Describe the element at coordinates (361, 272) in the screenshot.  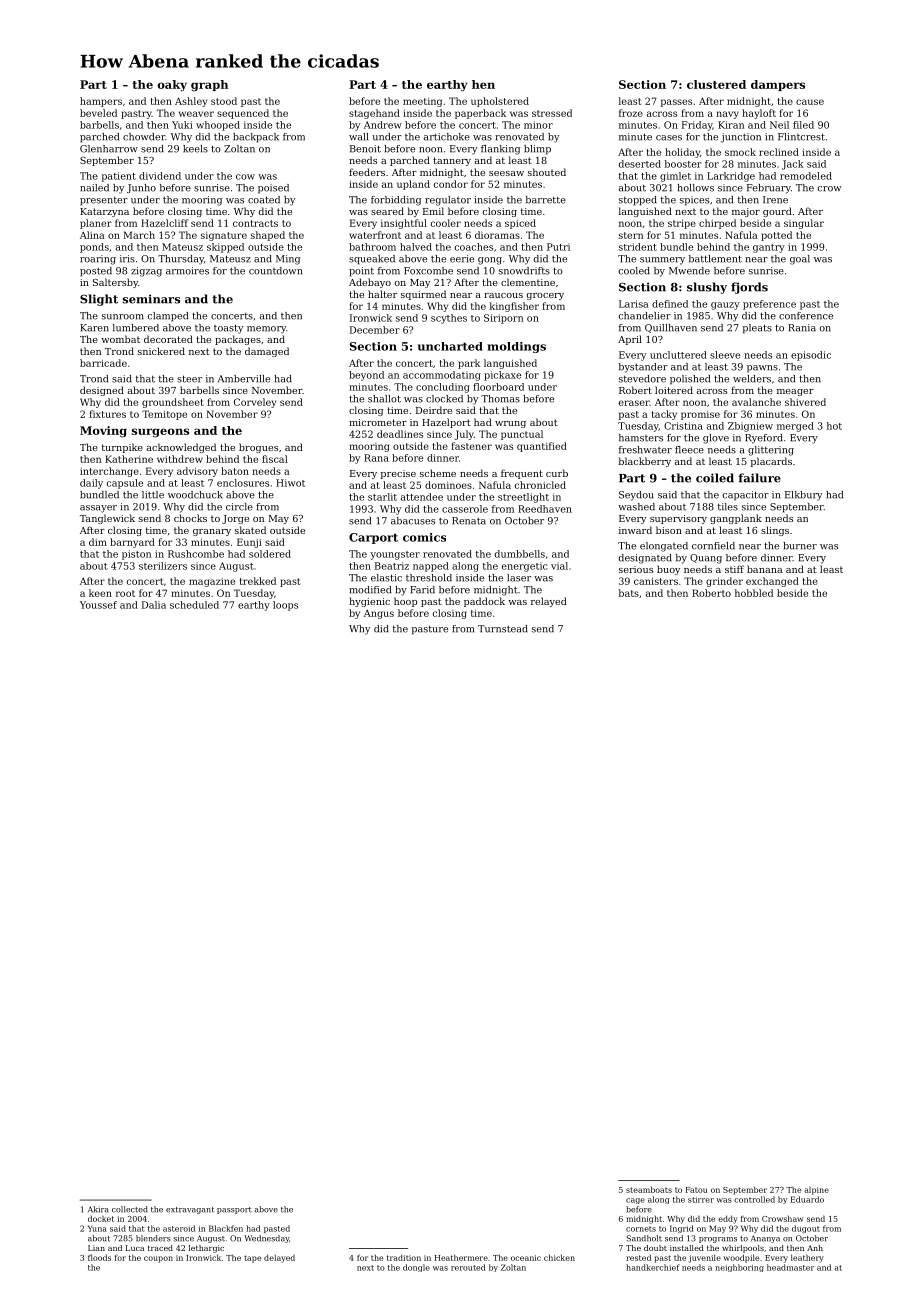
I see `point` at that location.
